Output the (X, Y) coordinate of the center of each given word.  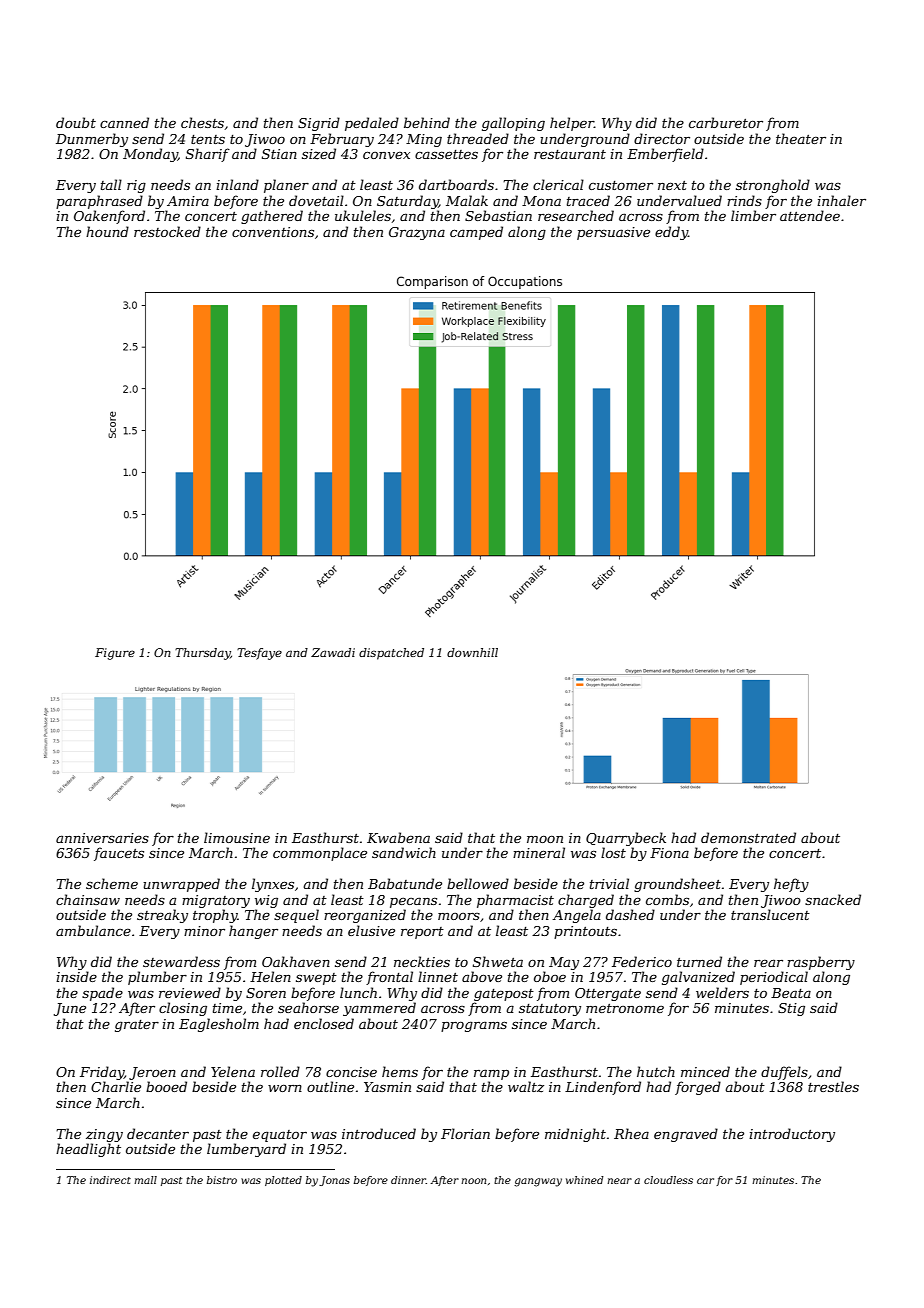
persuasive (613, 233)
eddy (671, 233)
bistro (222, 1180)
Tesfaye (259, 654)
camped (476, 233)
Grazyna (417, 233)
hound (107, 231)
